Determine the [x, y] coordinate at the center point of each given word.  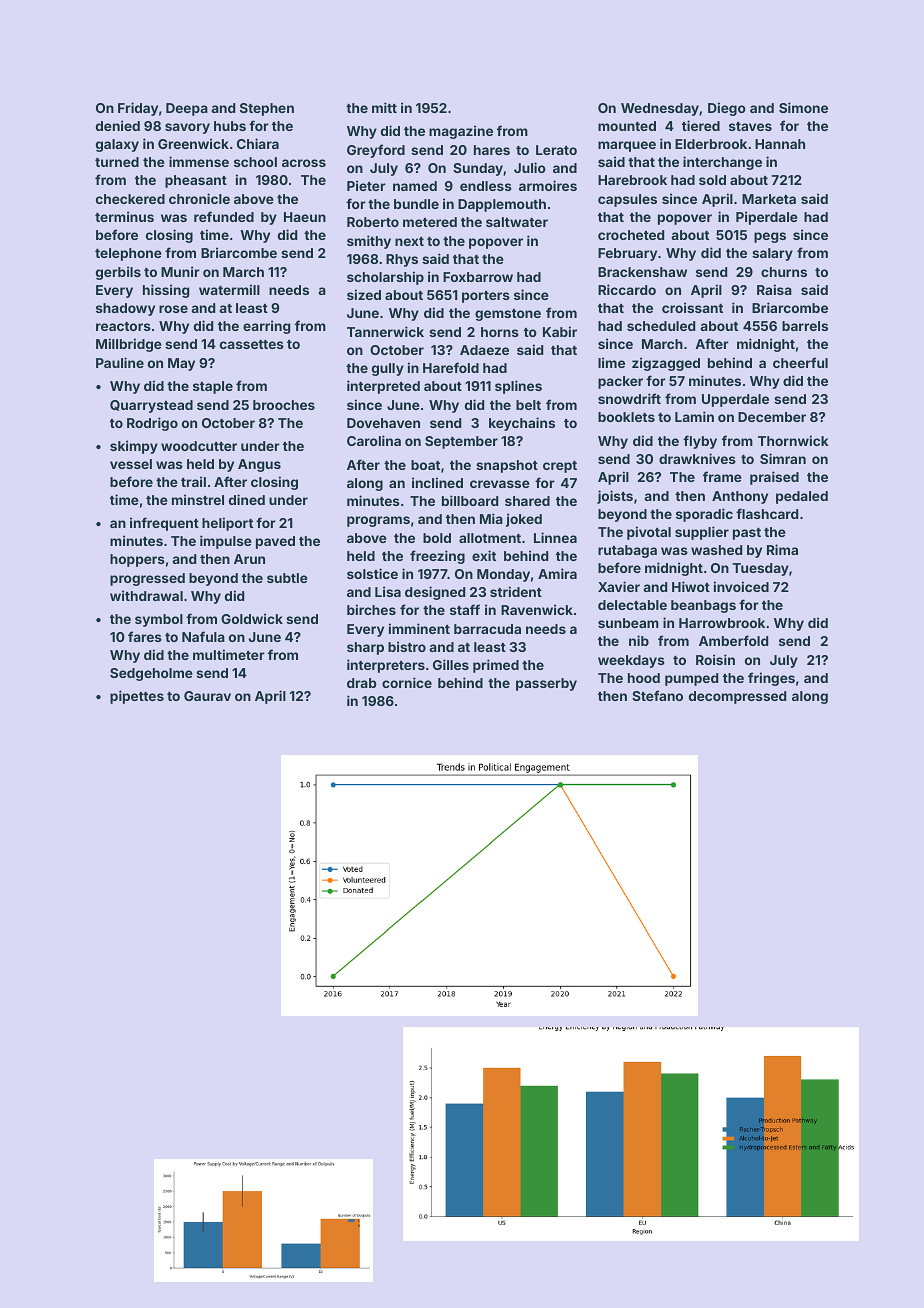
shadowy [125, 309]
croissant [692, 307]
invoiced [741, 586]
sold [712, 180]
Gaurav [207, 696]
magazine [461, 132]
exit [484, 555]
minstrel [198, 499]
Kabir [560, 331]
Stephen [267, 109]
